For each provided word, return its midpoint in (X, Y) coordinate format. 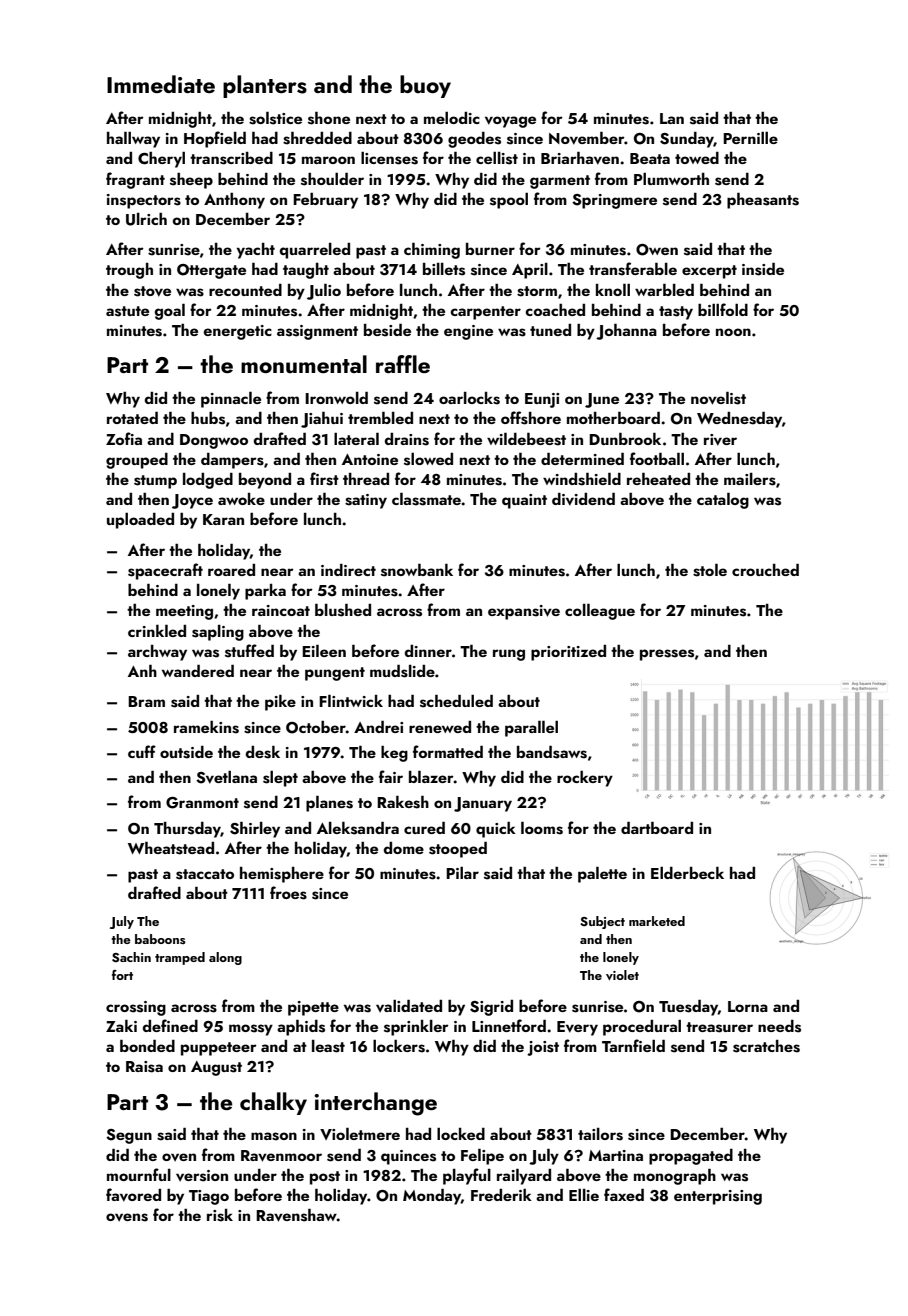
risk (220, 1215)
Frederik (501, 1195)
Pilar (462, 873)
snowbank (417, 570)
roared (231, 570)
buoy (425, 86)
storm (537, 291)
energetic (238, 332)
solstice (275, 118)
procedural (642, 1028)
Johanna (626, 332)
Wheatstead (171, 848)
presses (667, 655)
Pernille (750, 138)
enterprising (718, 1197)
